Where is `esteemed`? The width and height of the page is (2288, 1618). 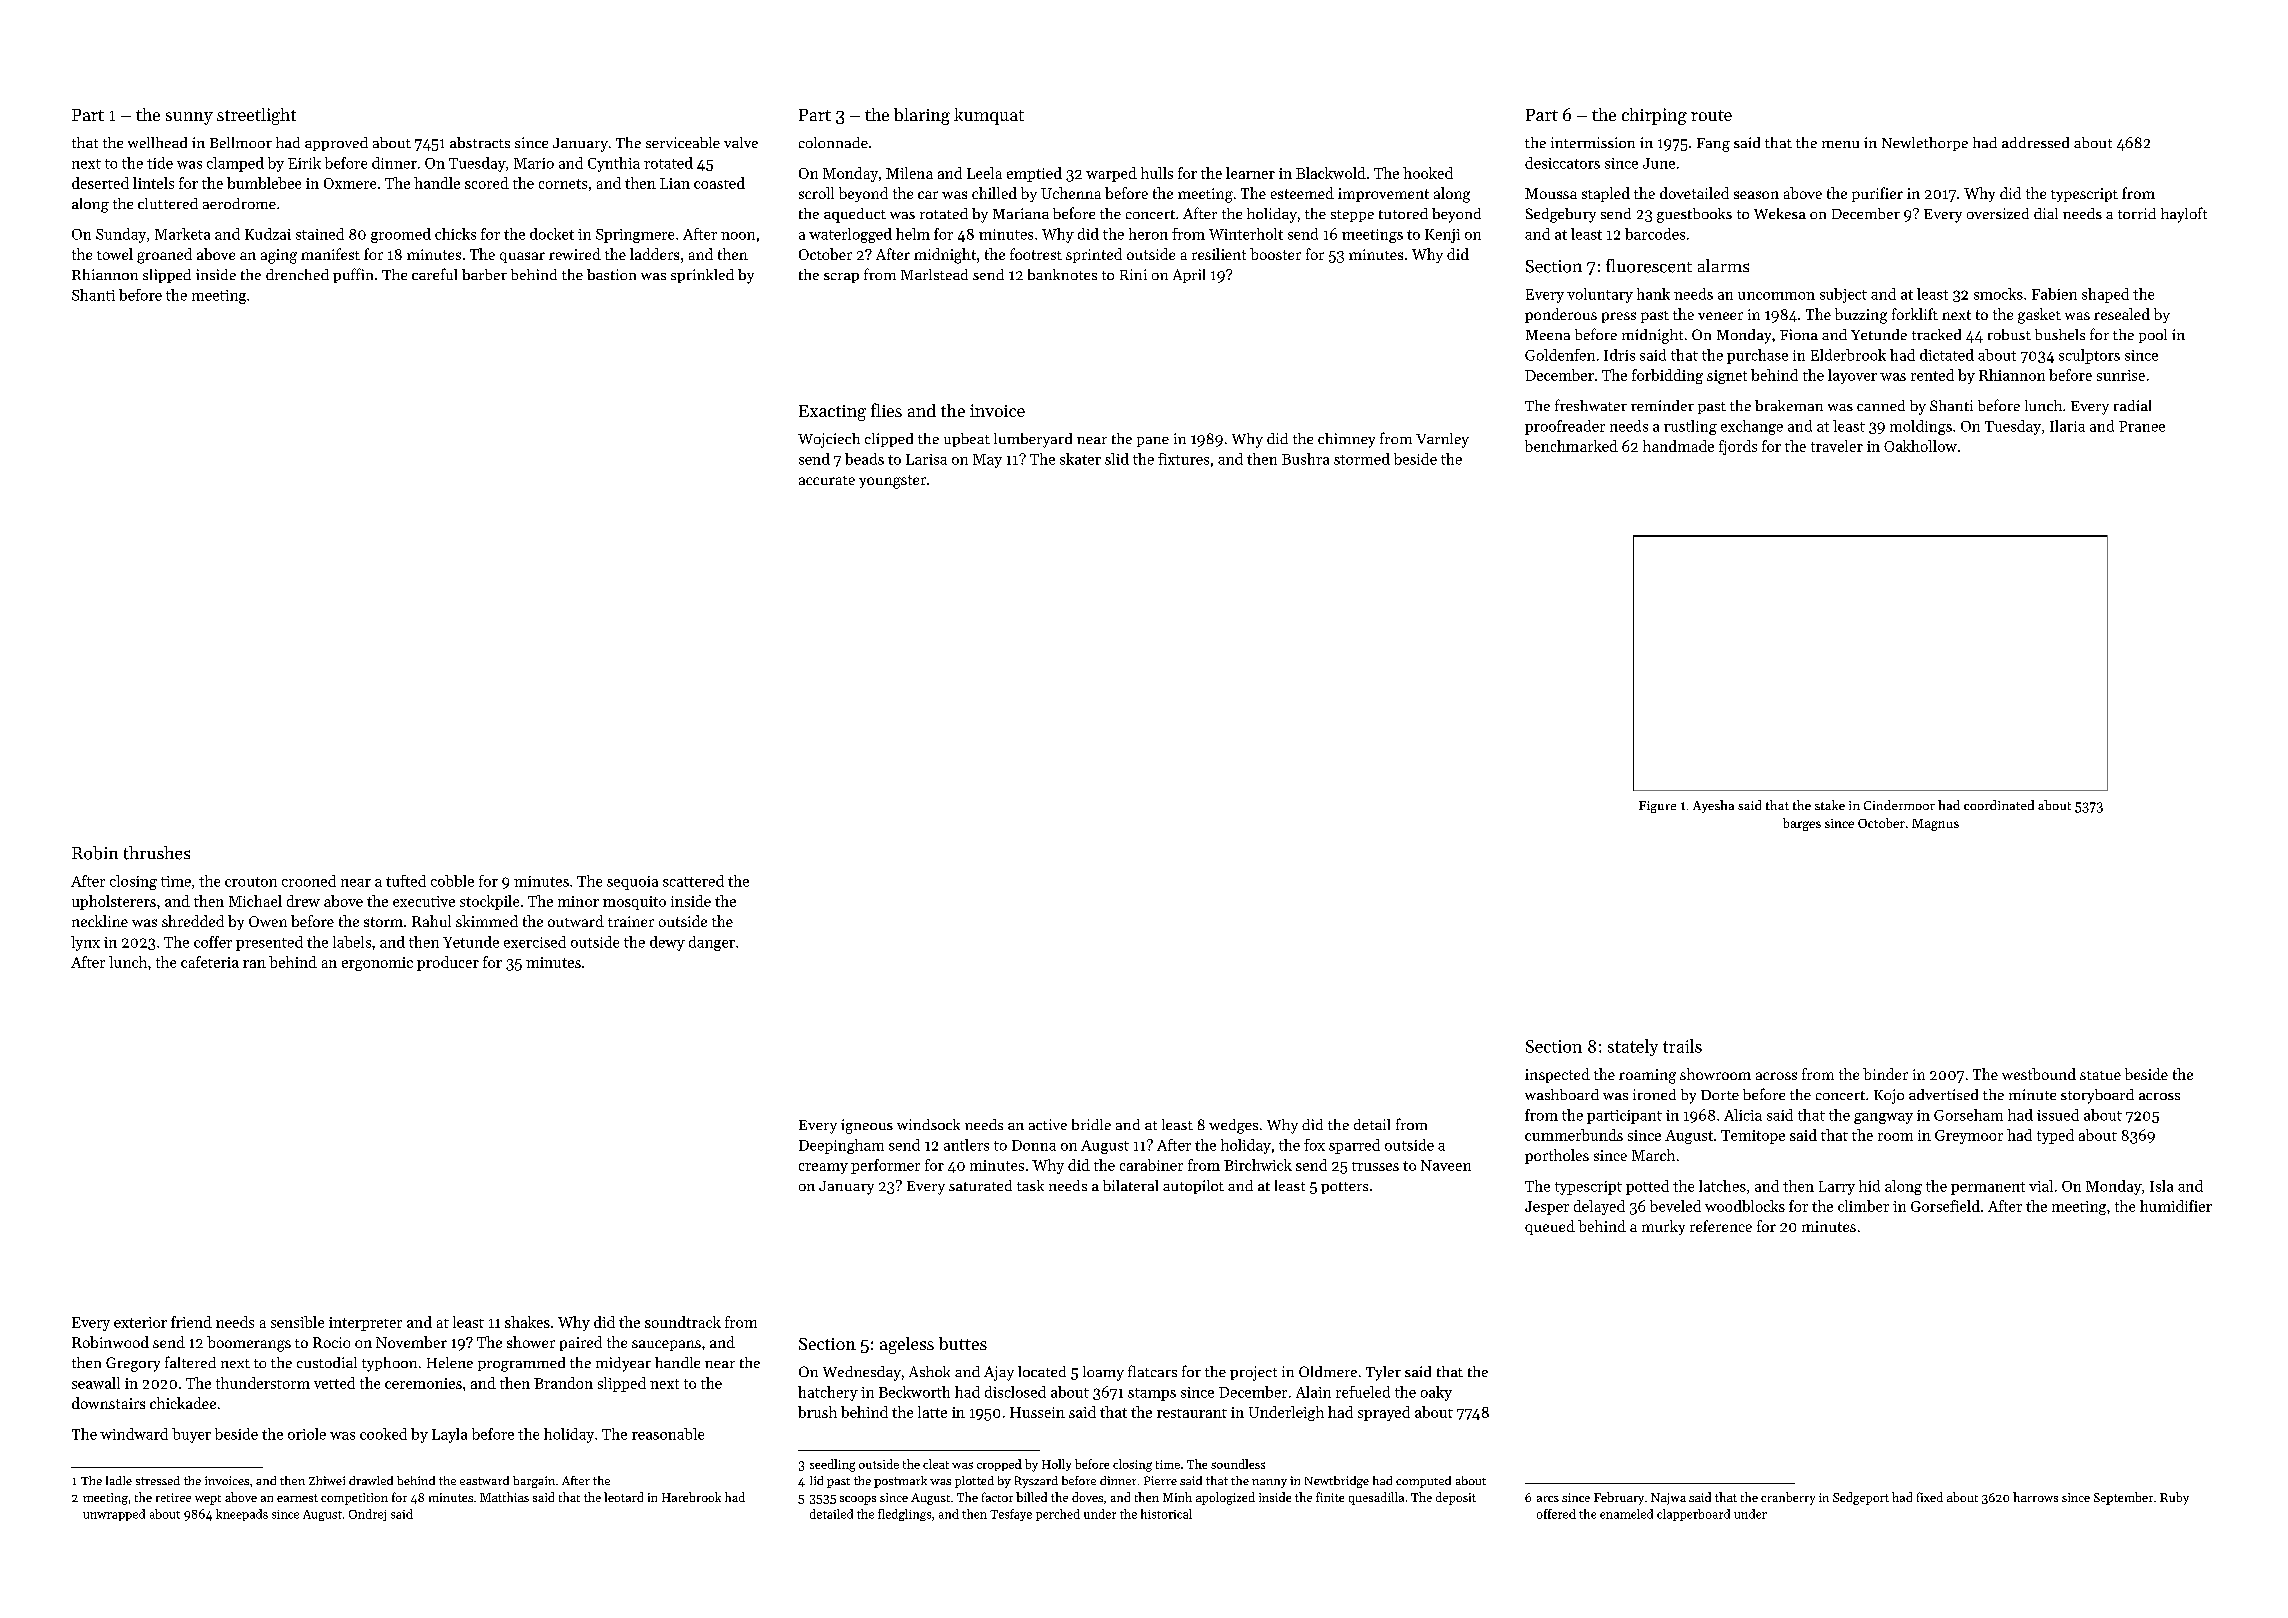 esteemed is located at coordinates (1302, 193).
